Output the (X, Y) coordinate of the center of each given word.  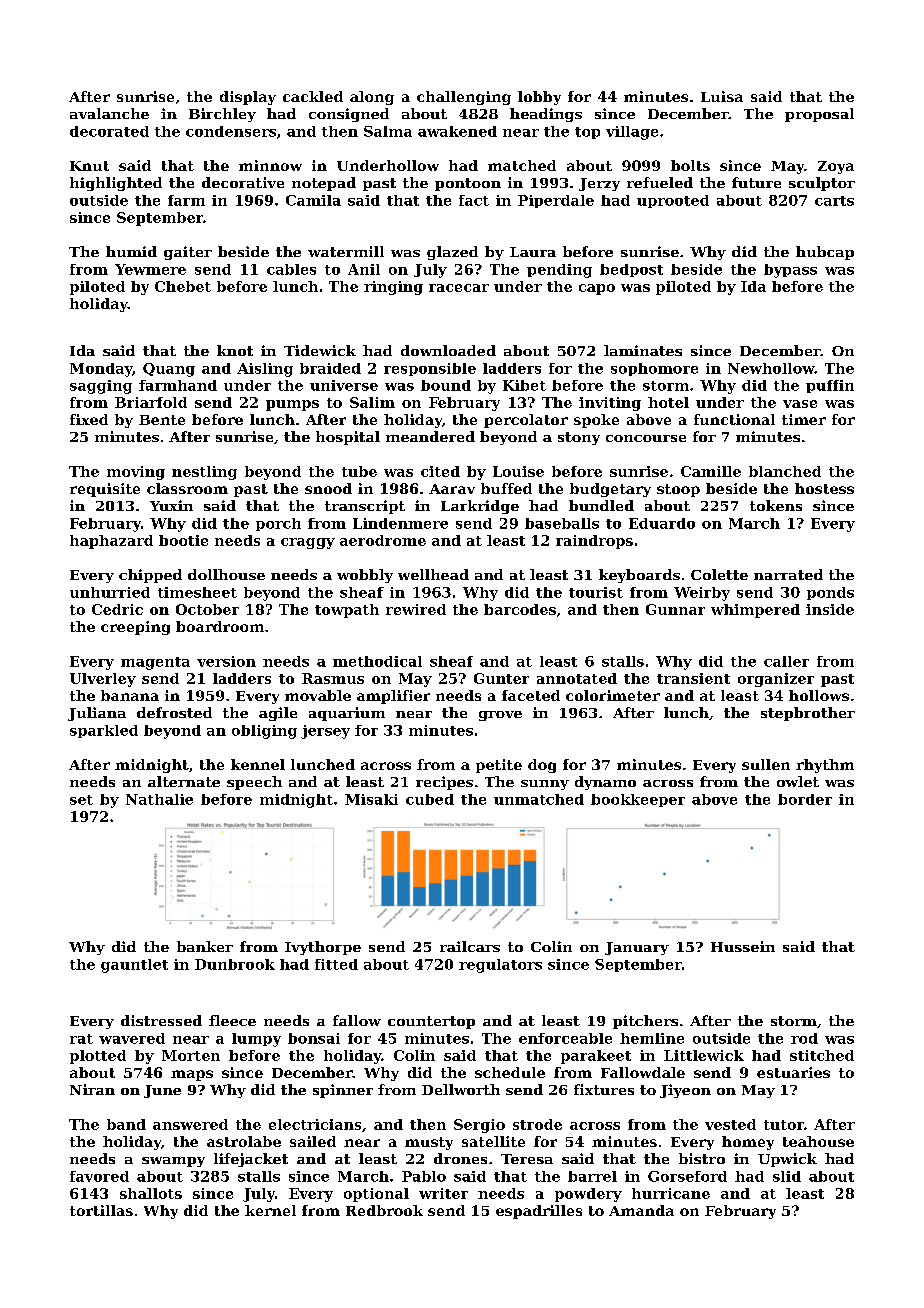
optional (376, 1195)
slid (787, 1176)
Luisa (722, 96)
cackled (313, 96)
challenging (464, 98)
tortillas (101, 1210)
